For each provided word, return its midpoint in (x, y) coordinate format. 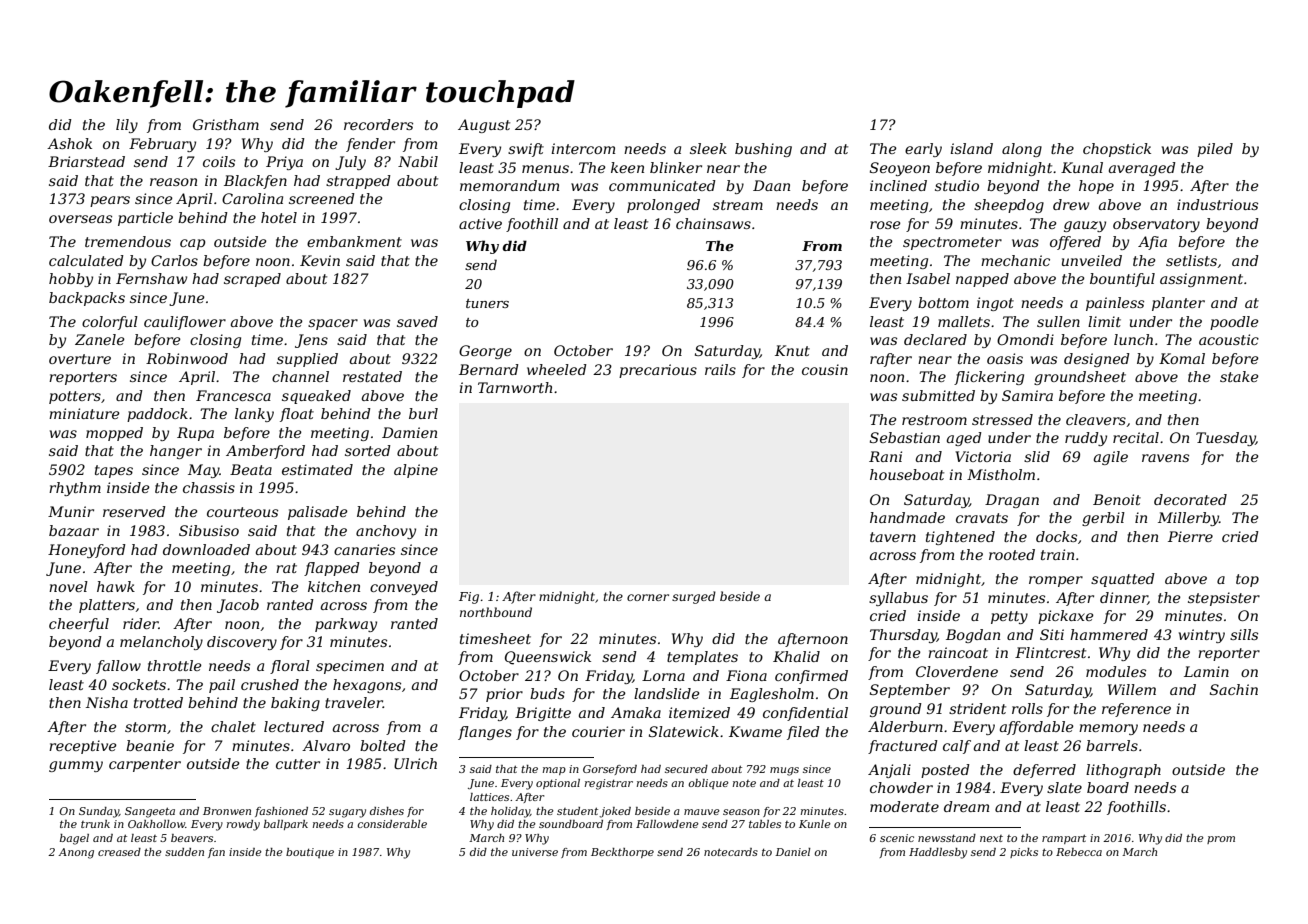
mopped (114, 434)
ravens (1165, 458)
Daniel (793, 852)
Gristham (226, 124)
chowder (901, 787)
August (484, 126)
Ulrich (415, 763)
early (923, 150)
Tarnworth (515, 387)
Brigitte (543, 714)
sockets (139, 684)
